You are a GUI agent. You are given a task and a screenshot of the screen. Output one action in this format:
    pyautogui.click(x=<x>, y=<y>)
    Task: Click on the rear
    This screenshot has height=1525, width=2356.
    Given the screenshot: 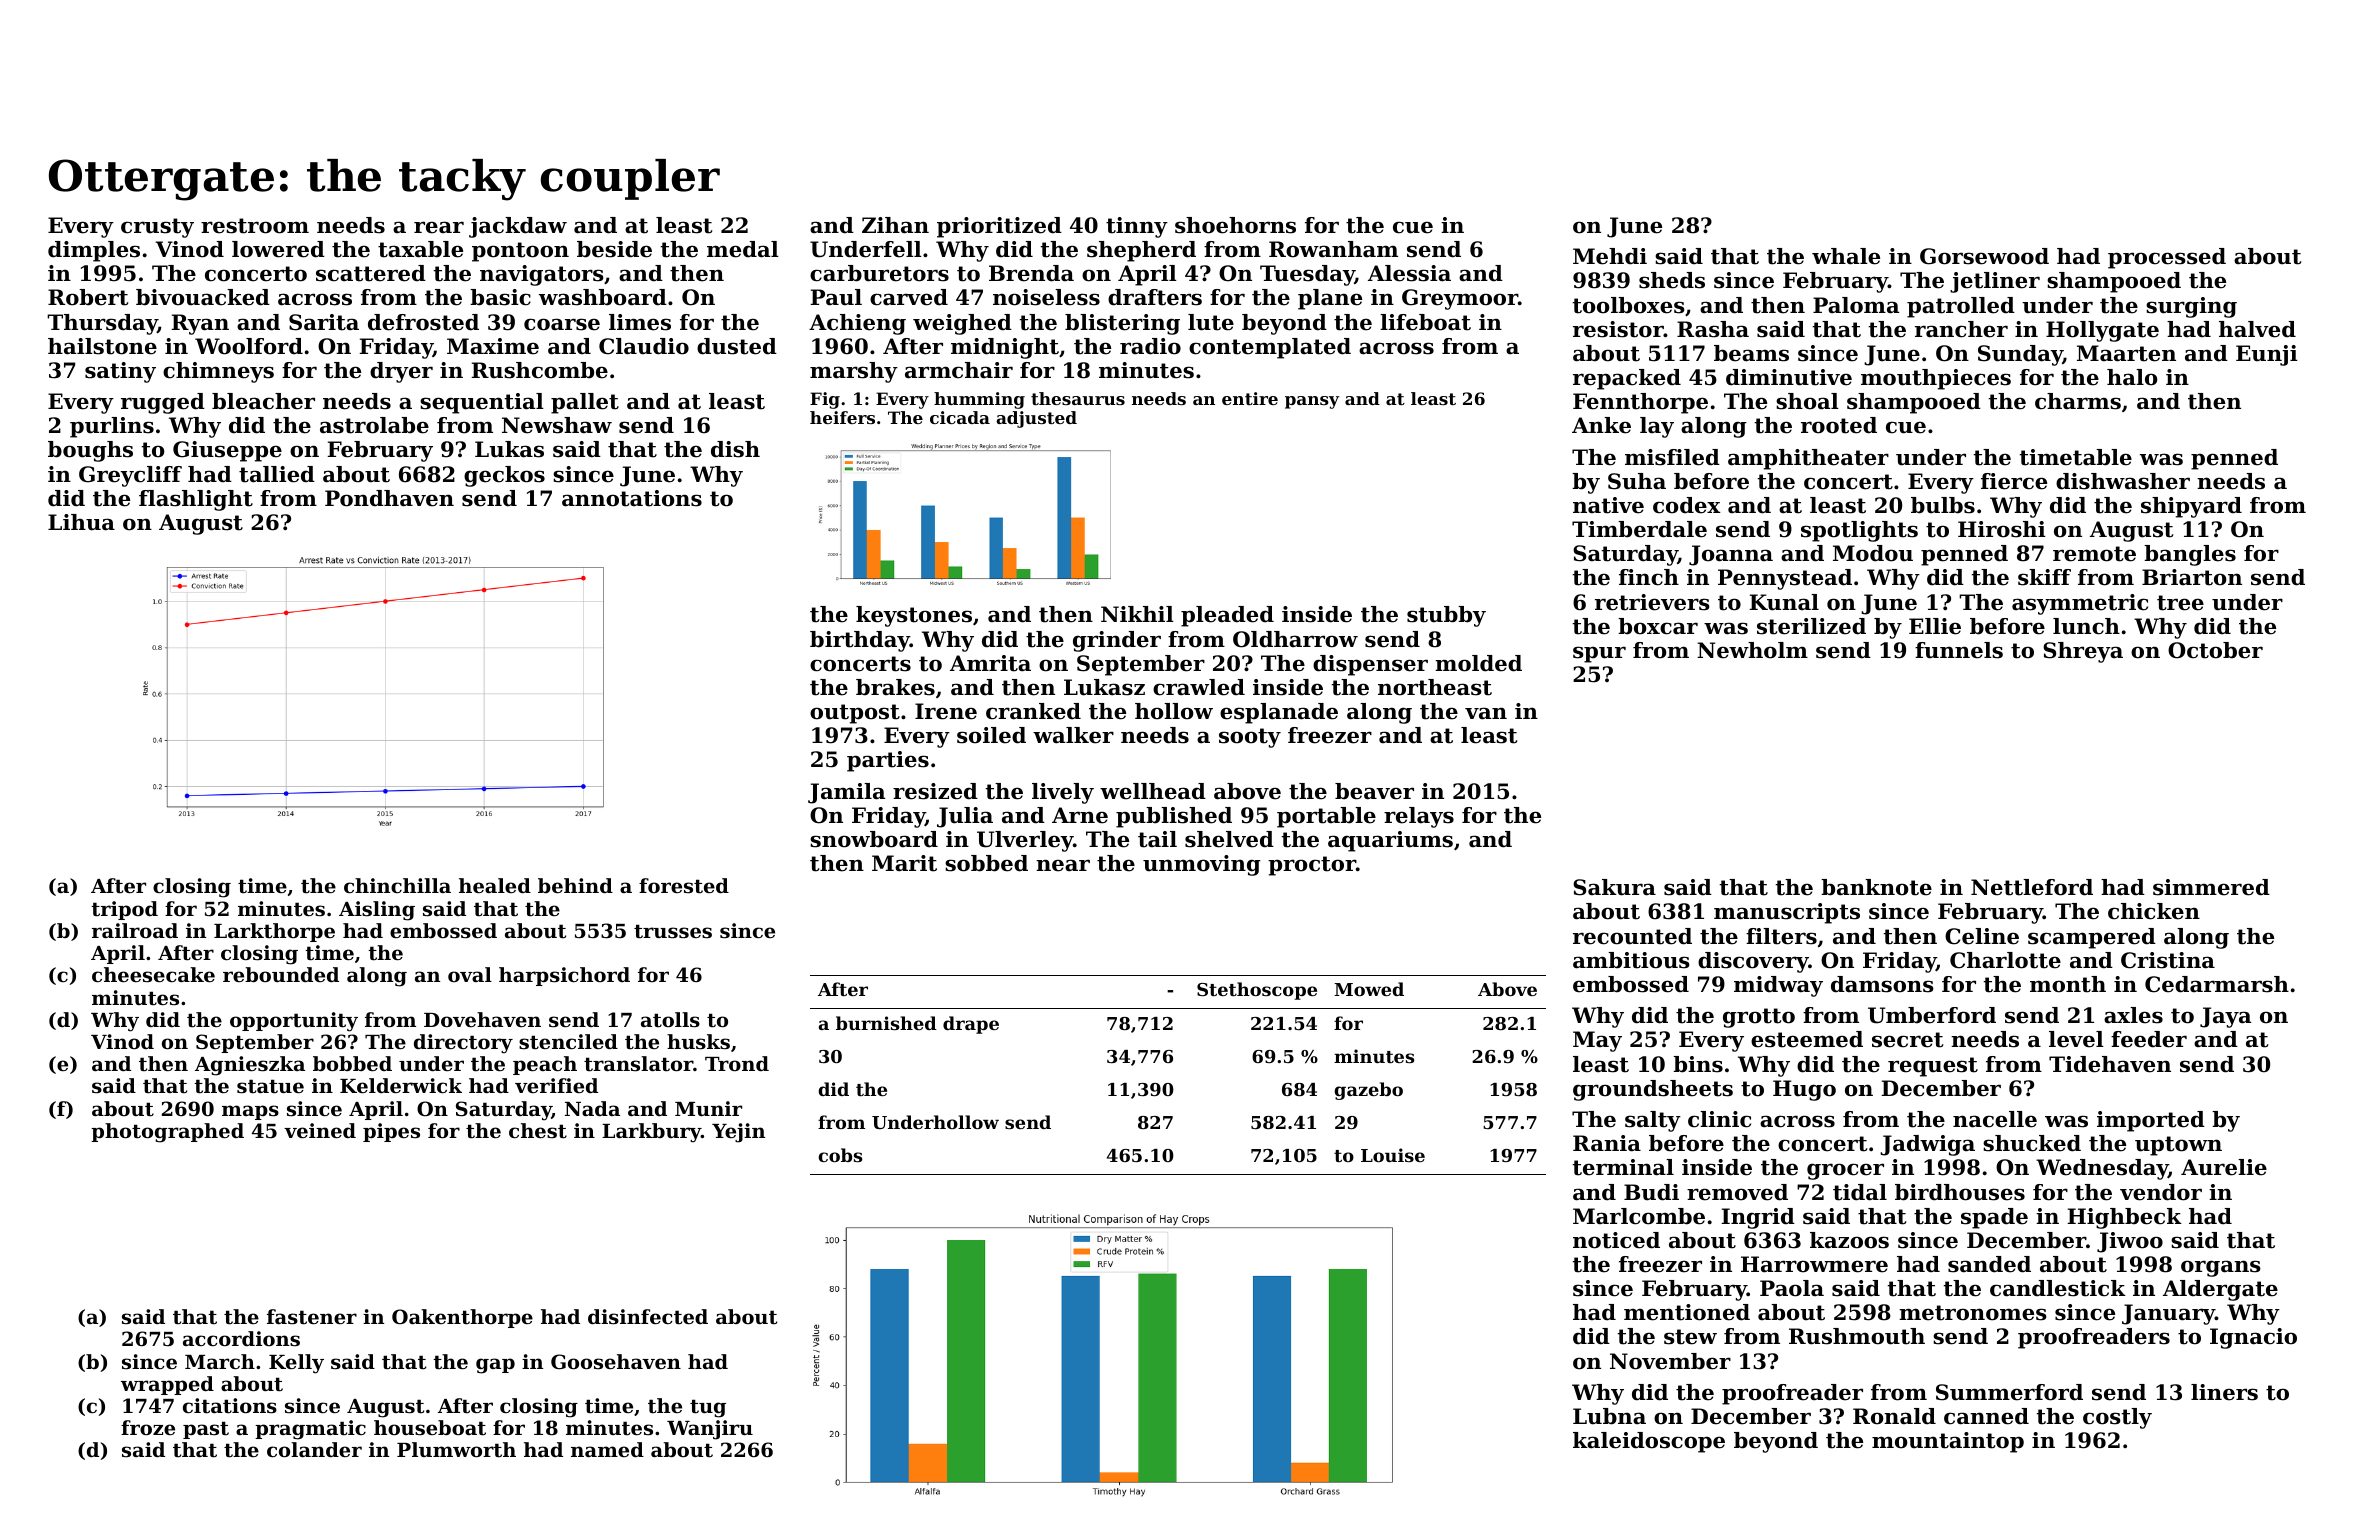 What is the action you would take?
    pyautogui.click(x=439, y=227)
